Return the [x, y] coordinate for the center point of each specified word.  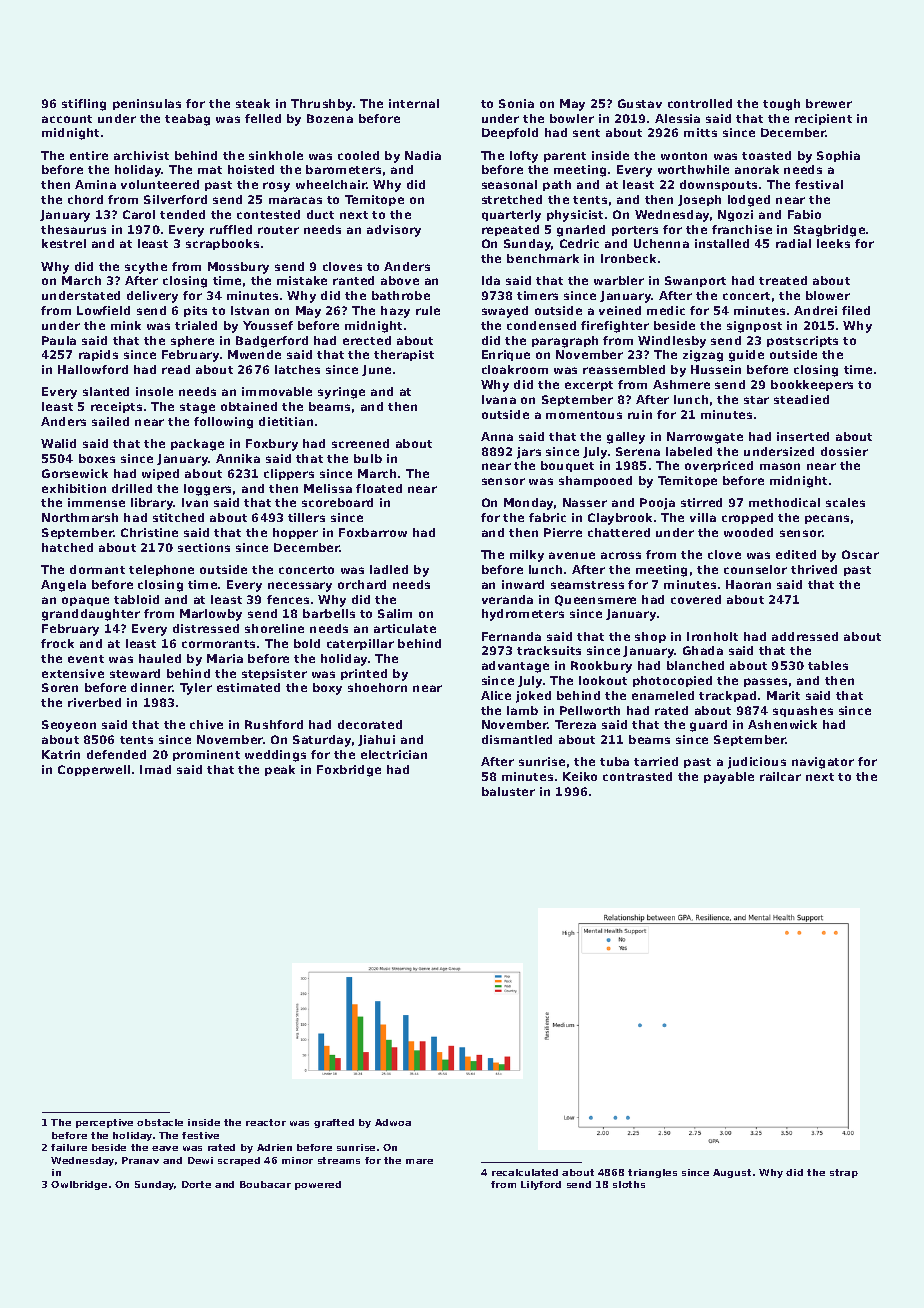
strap [844, 1173]
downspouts [718, 185]
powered [318, 1185]
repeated [510, 230]
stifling [84, 105]
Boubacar [265, 1184]
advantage [515, 667]
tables [828, 665]
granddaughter [91, 615]
